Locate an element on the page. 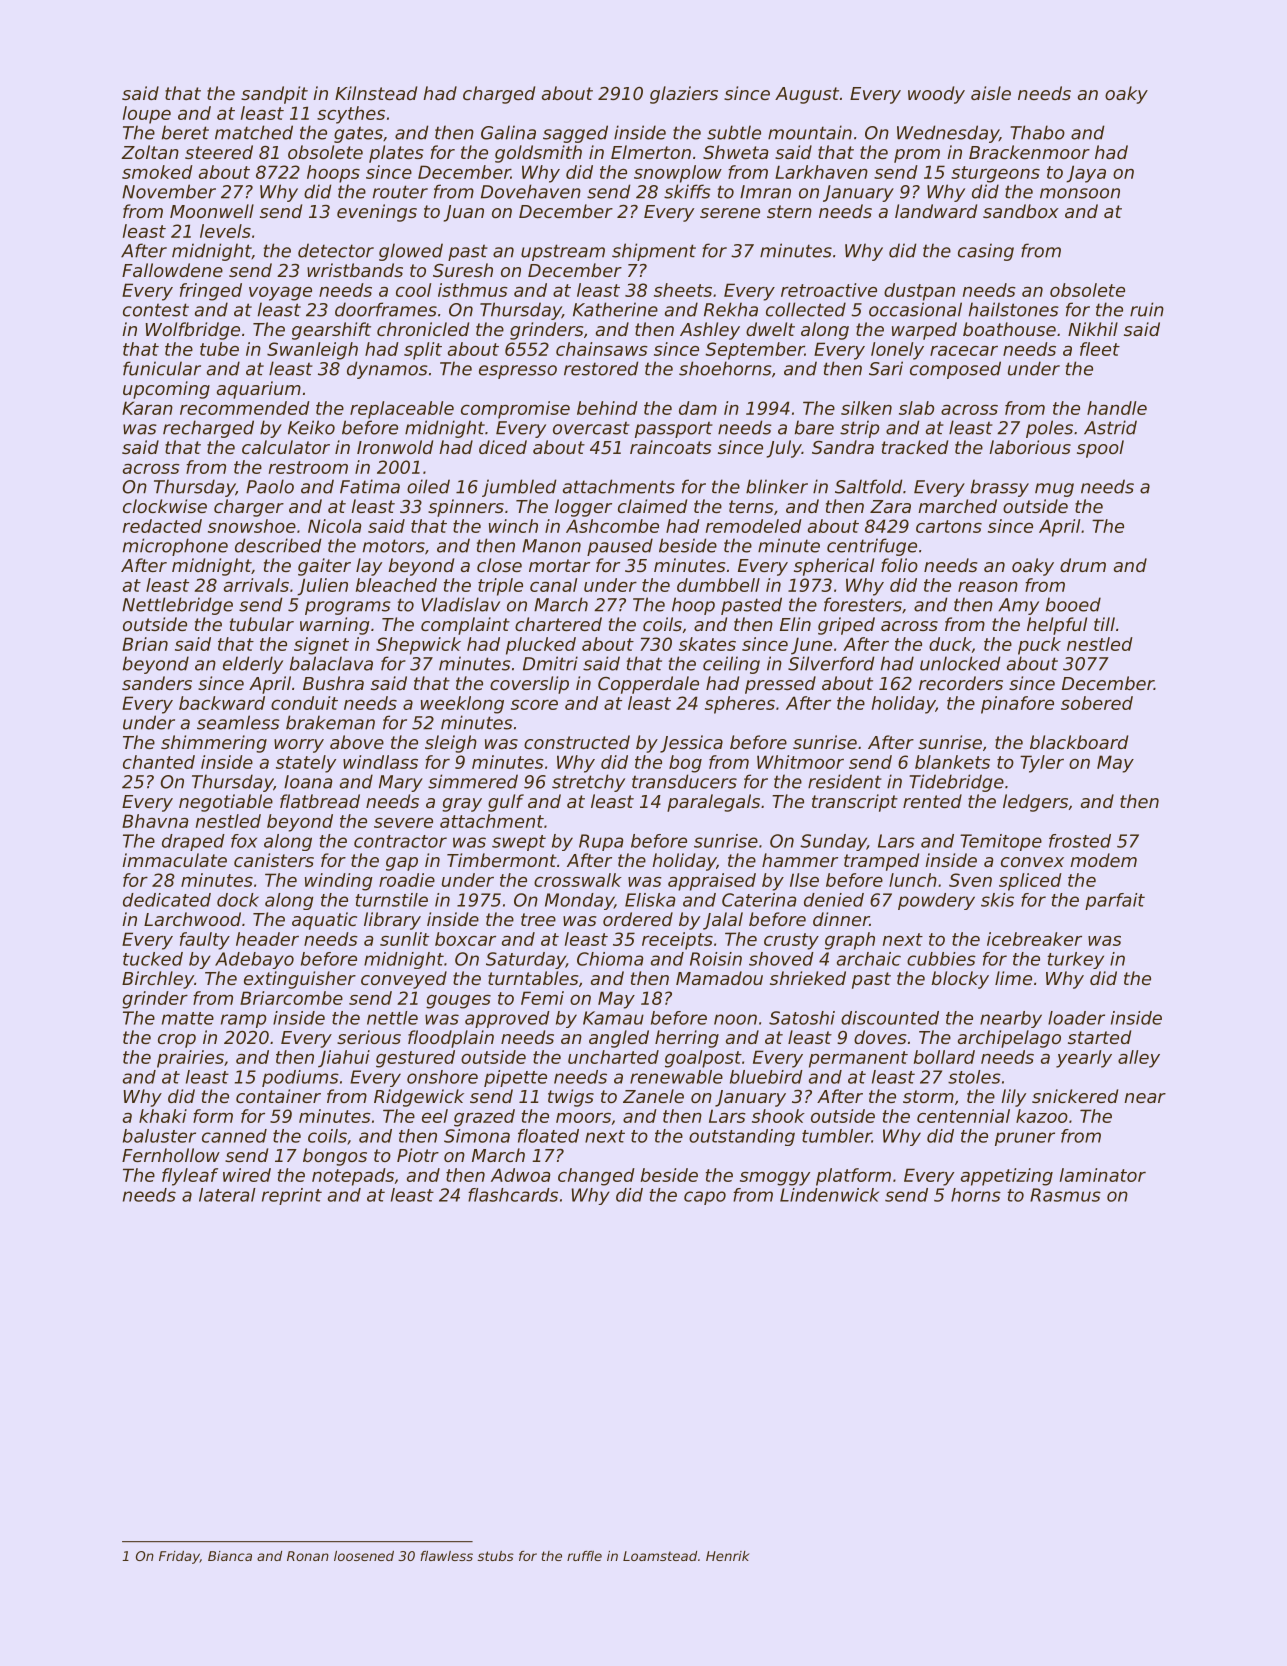 The width and height of the document is (1287, 1666). capo is located at coordinates (705, 1198).
